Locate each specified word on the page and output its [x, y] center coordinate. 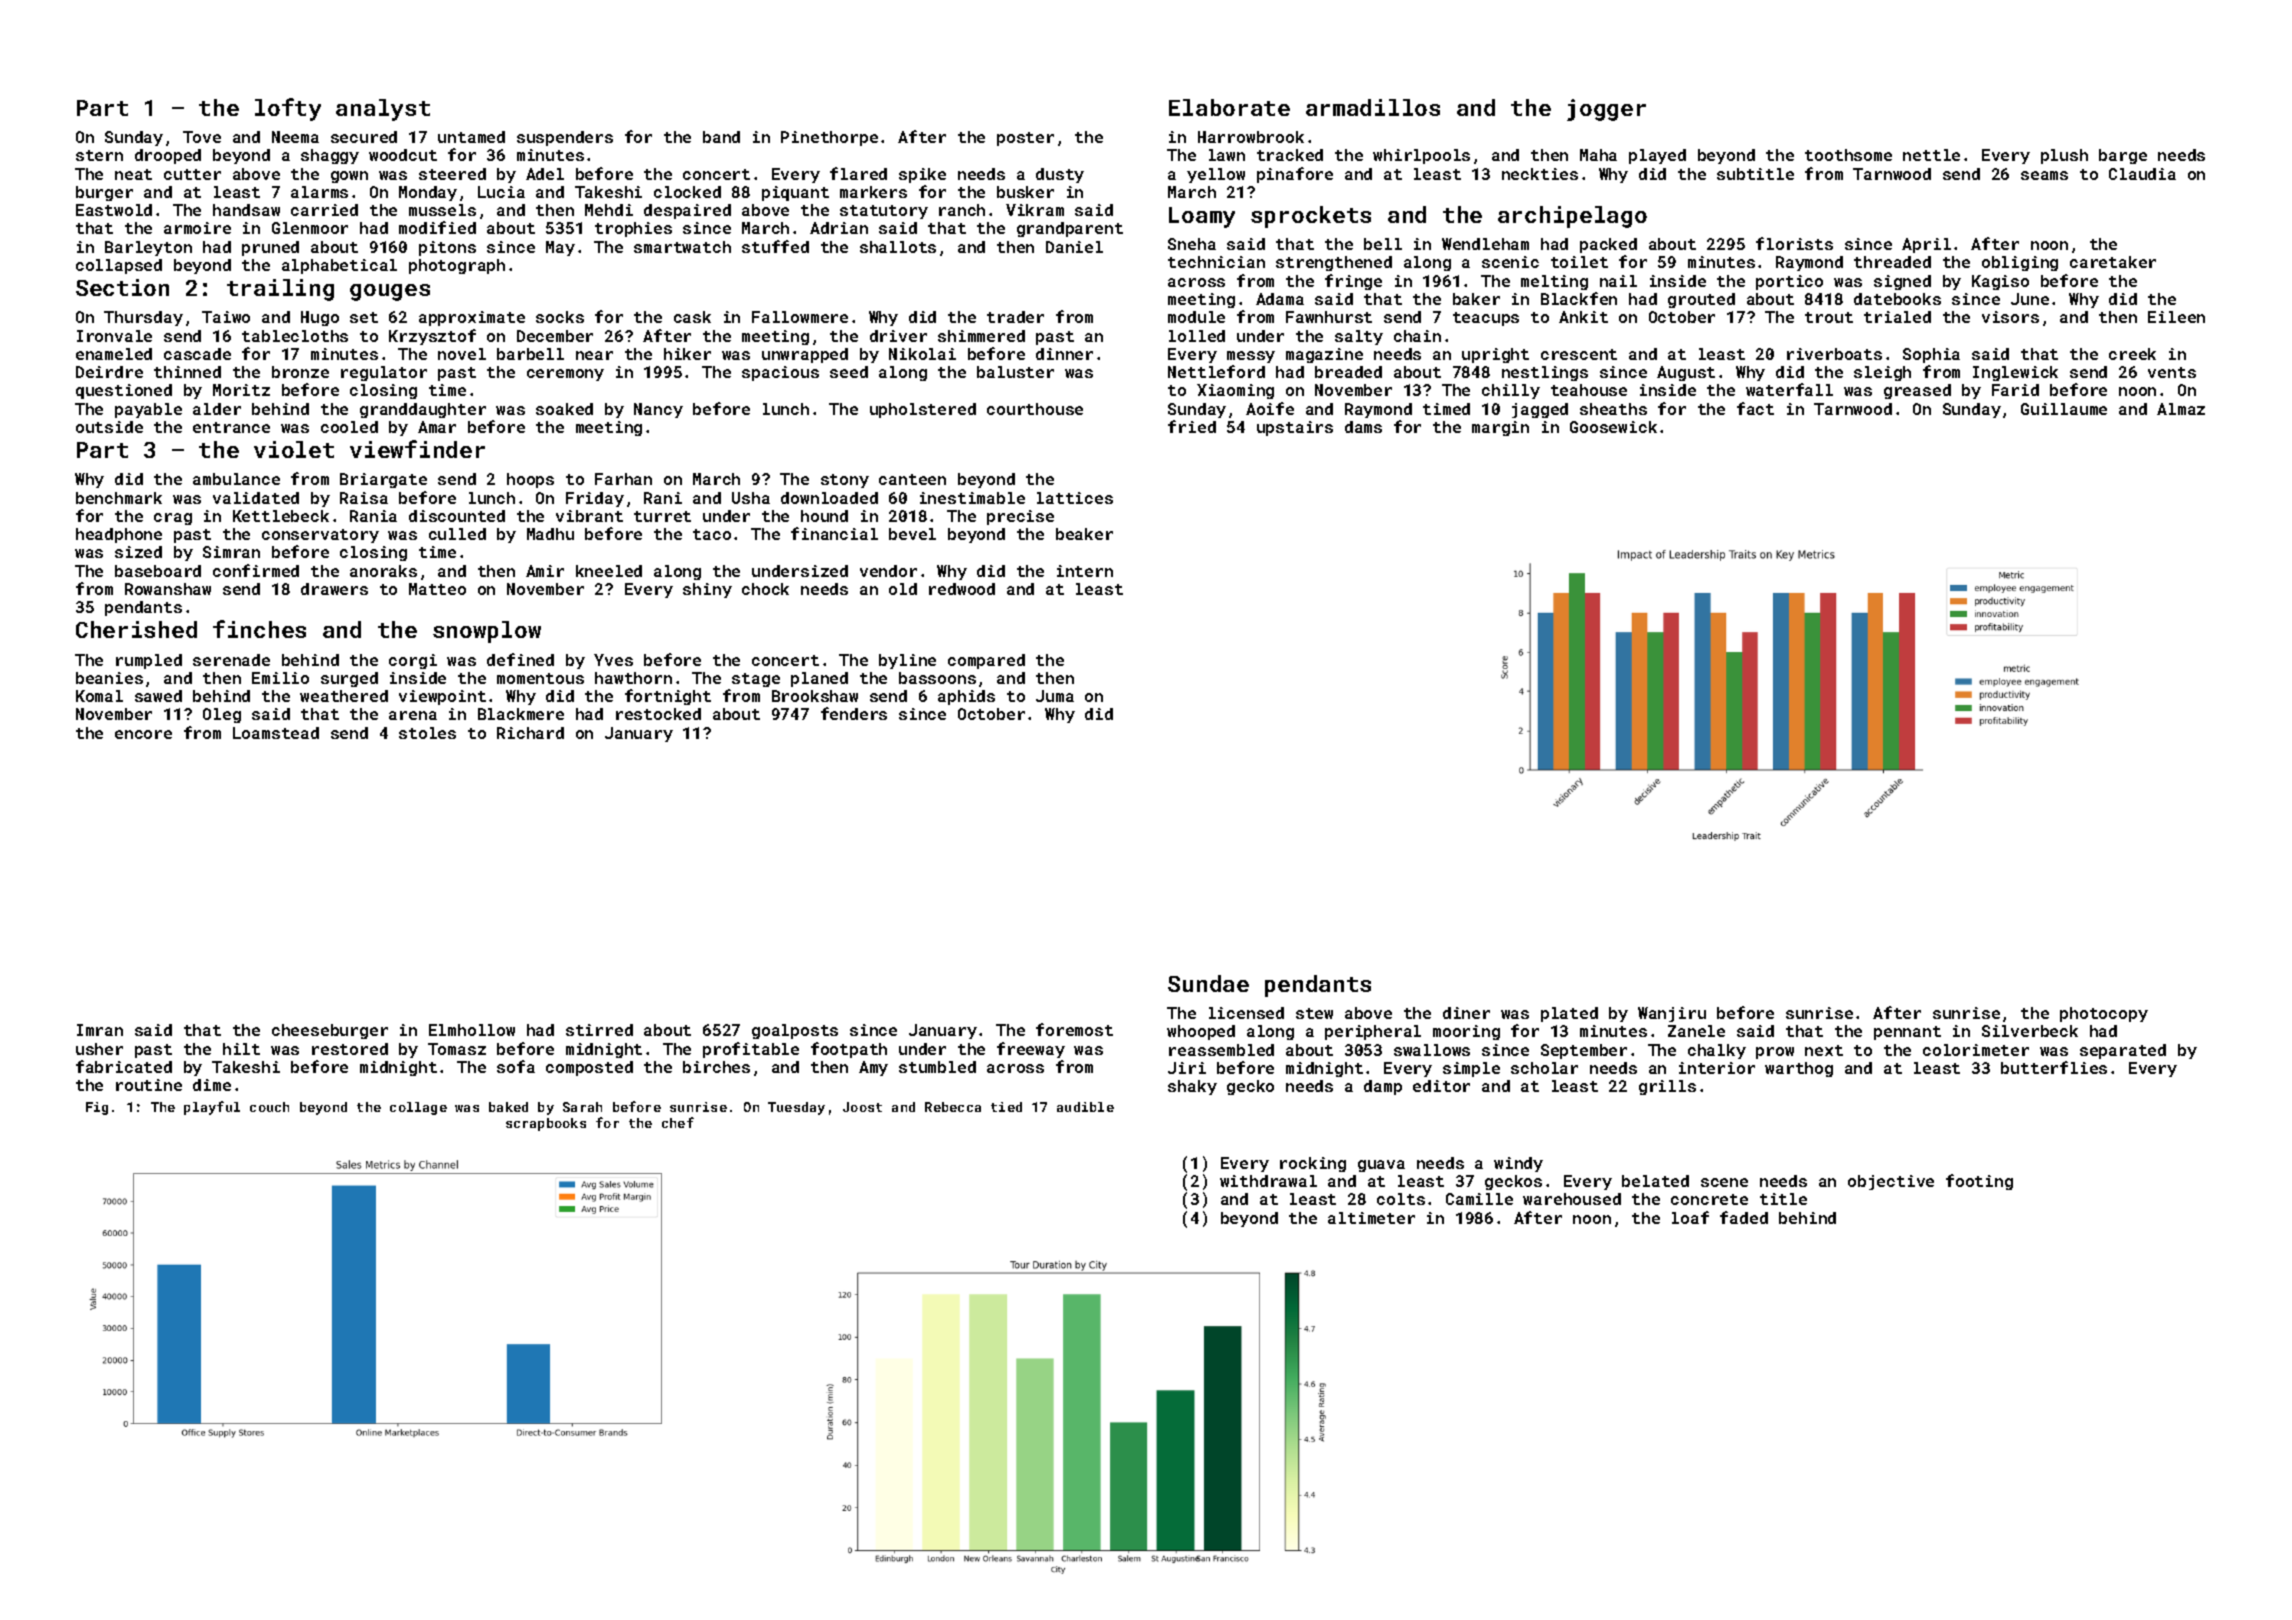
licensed [1246, 1013]
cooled [349, 427]
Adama [1280, 299]
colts [1401, 1199]
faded [1744, 1217]
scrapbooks [546, 1124]
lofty [288, 109]
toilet [1579, 262]
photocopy [2104, 1014]
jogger [1606, 110]
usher [99, 1049]
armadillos [1373, 107]
